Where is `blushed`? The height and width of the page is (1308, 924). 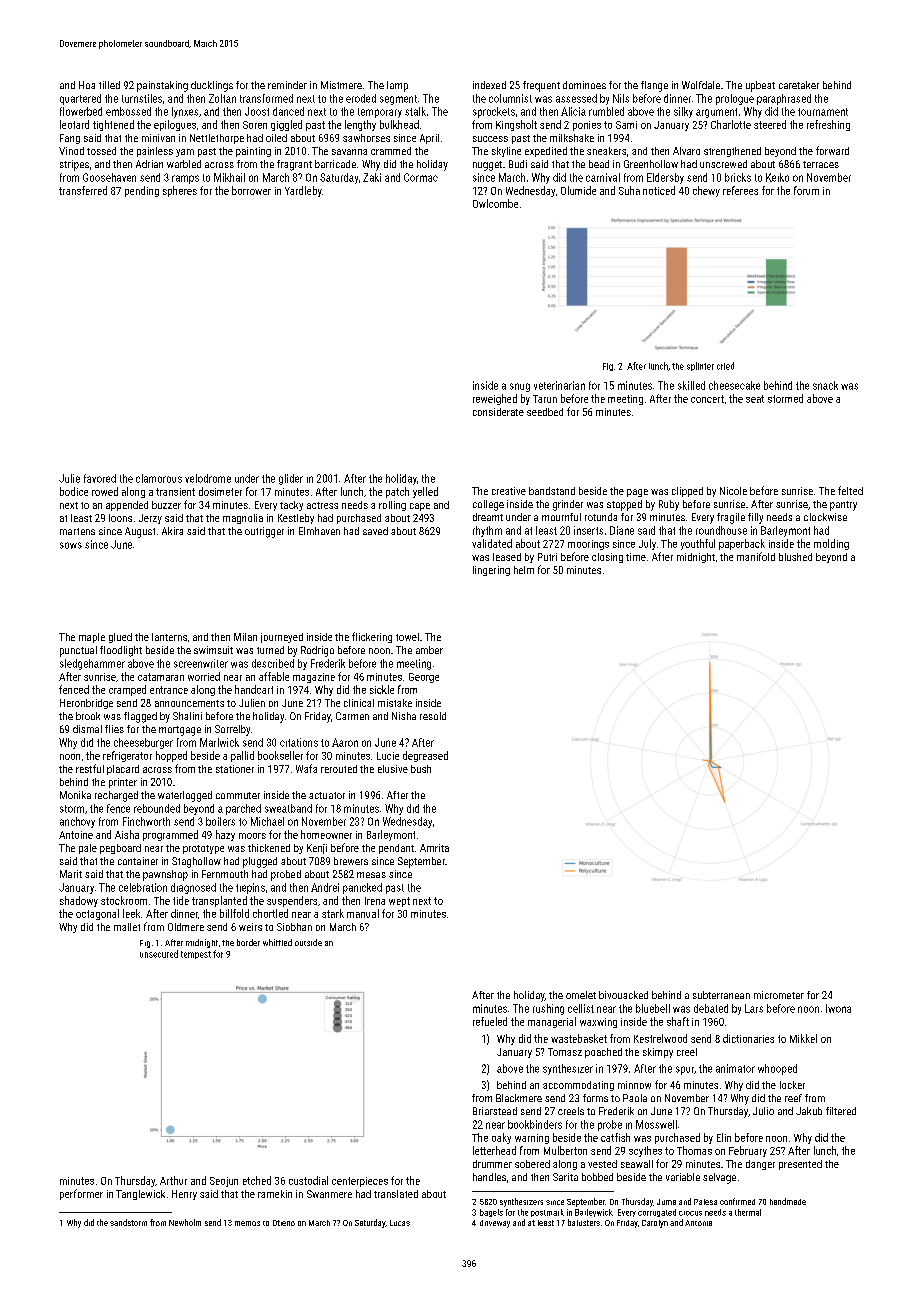 blushed is located at coordinates (795, 557).
